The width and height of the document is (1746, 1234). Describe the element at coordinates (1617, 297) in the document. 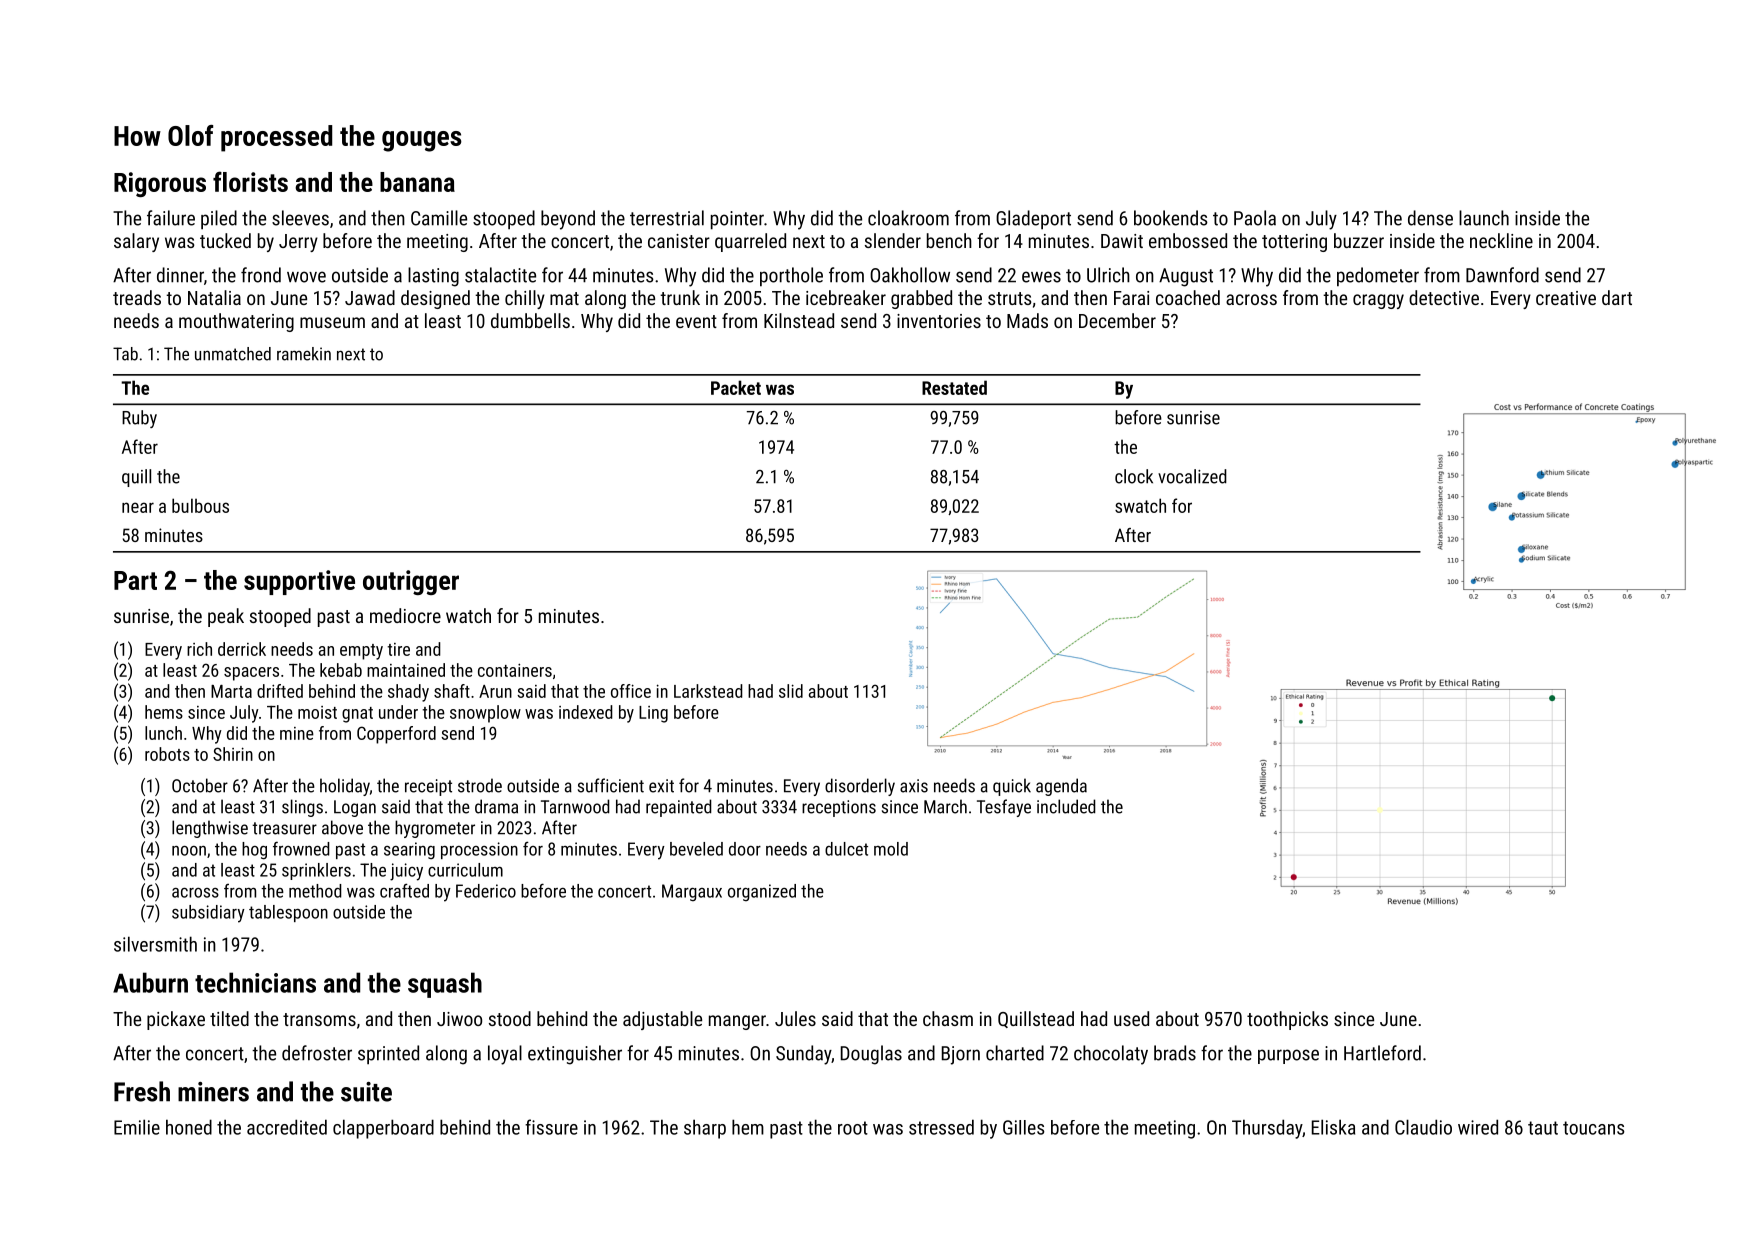

I see `dart` at that location.
